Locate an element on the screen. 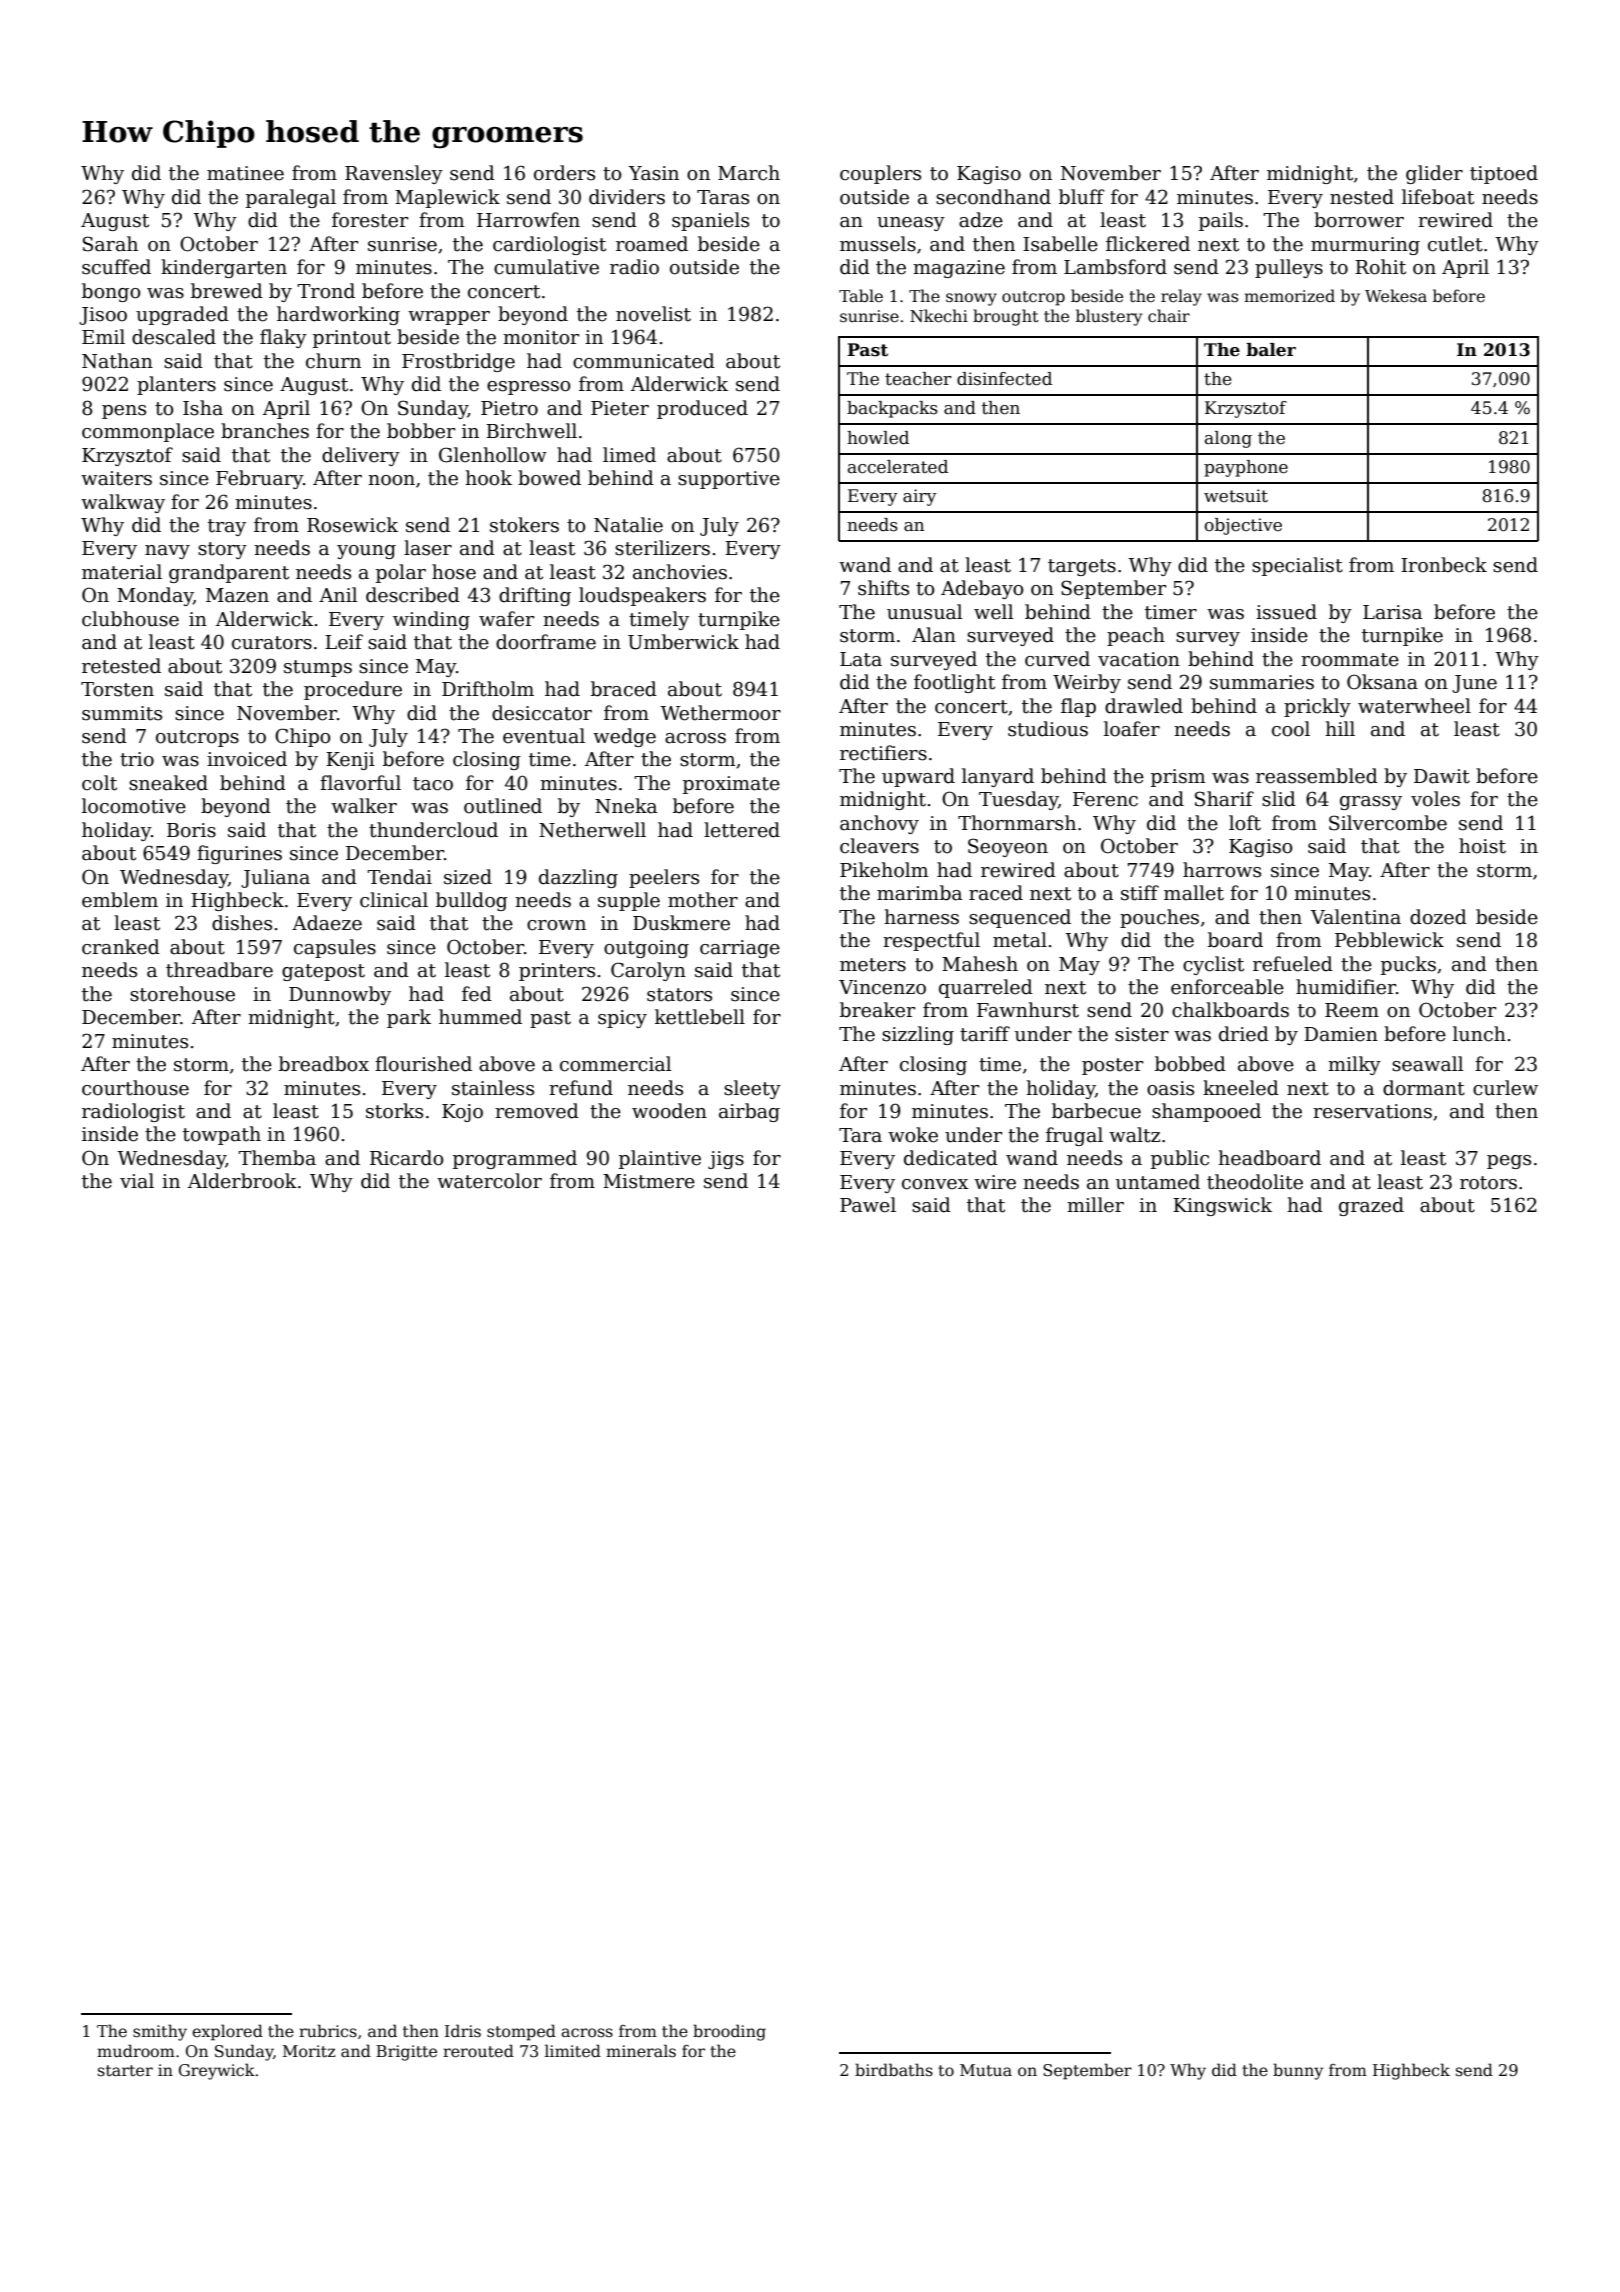  couplers is located at coordinates (880, 174).
